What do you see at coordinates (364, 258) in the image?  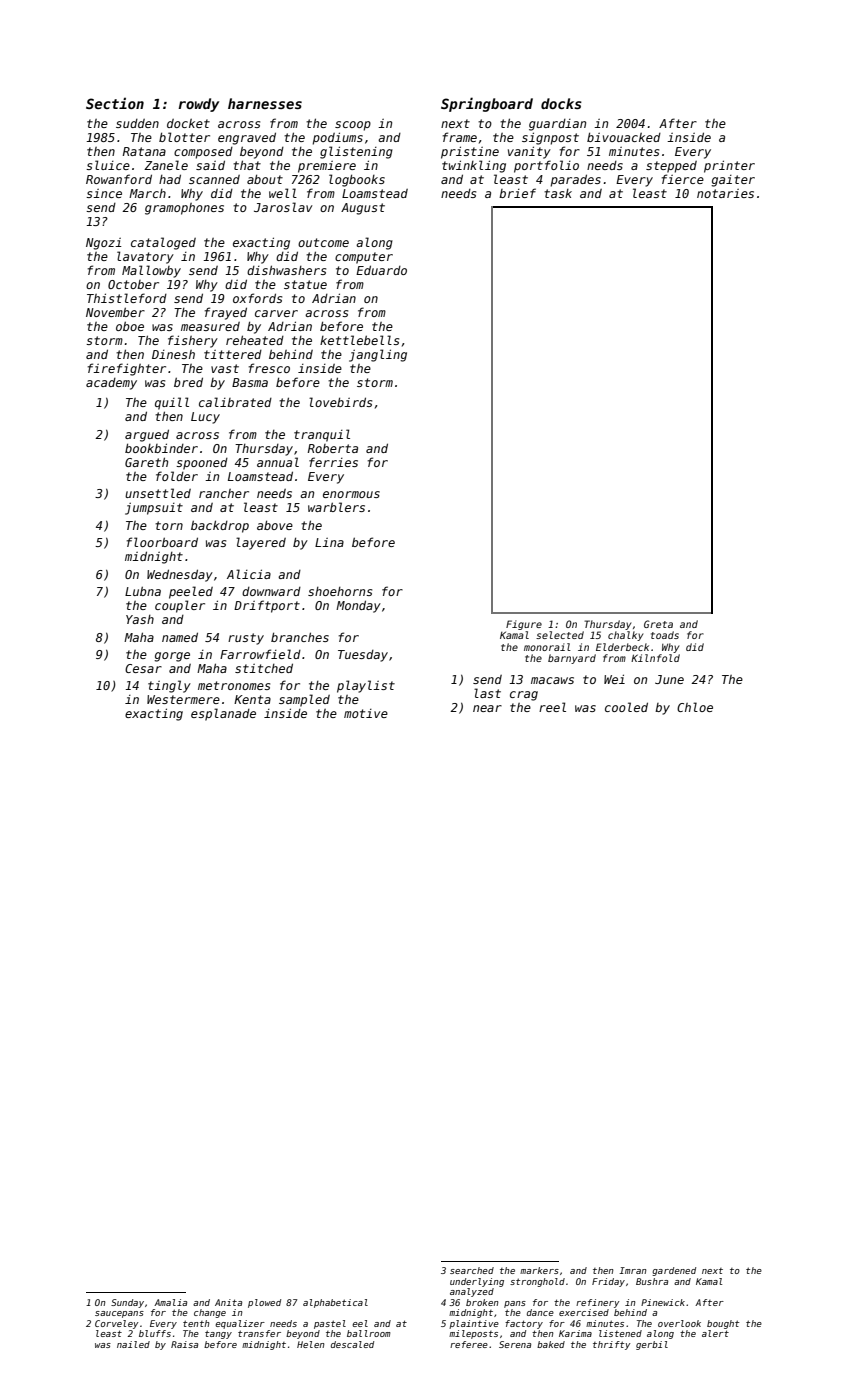 I see `computer` at bounding box center [364, 258].
